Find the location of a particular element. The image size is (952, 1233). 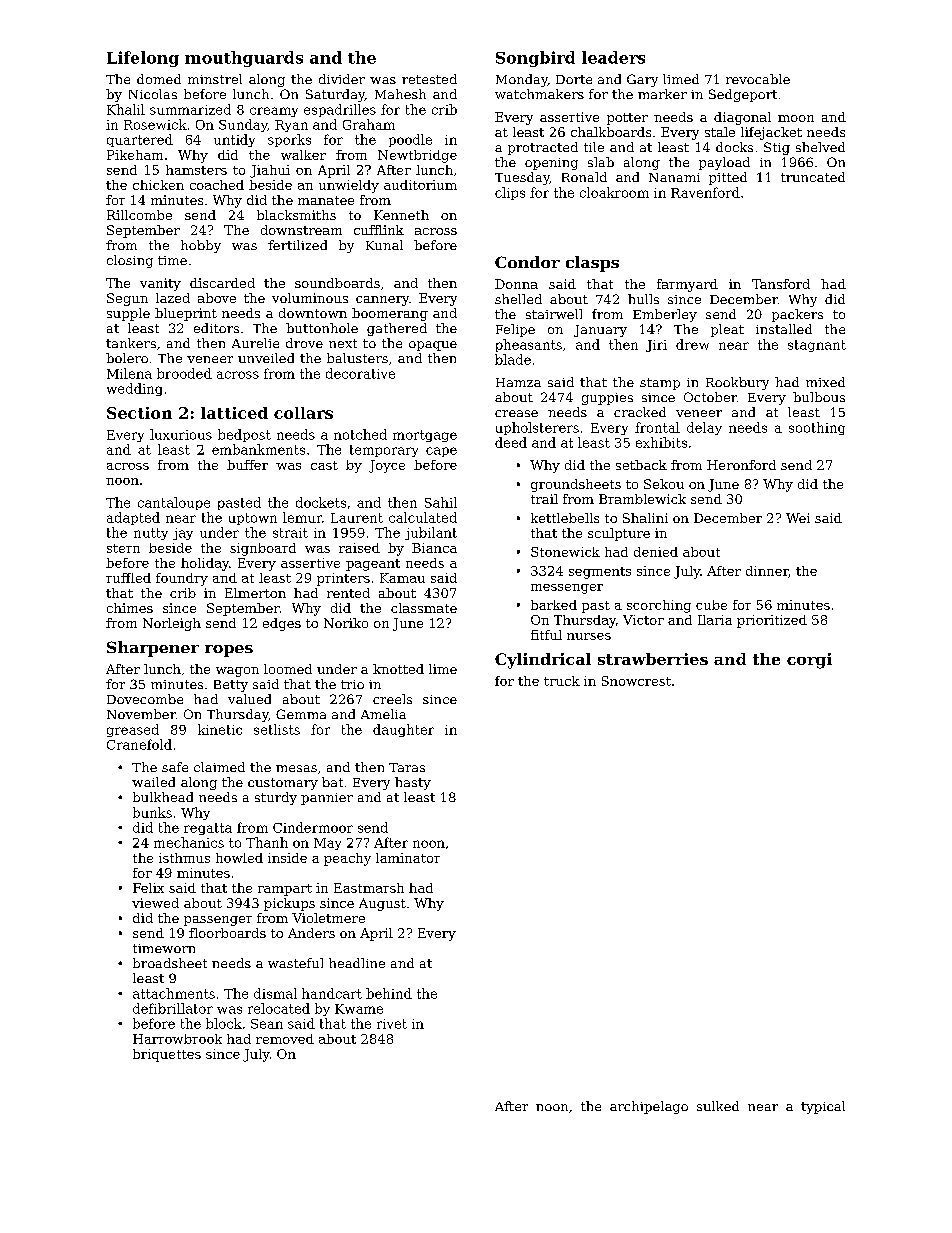

blacksmiths is located at coordinates (296, 215).
